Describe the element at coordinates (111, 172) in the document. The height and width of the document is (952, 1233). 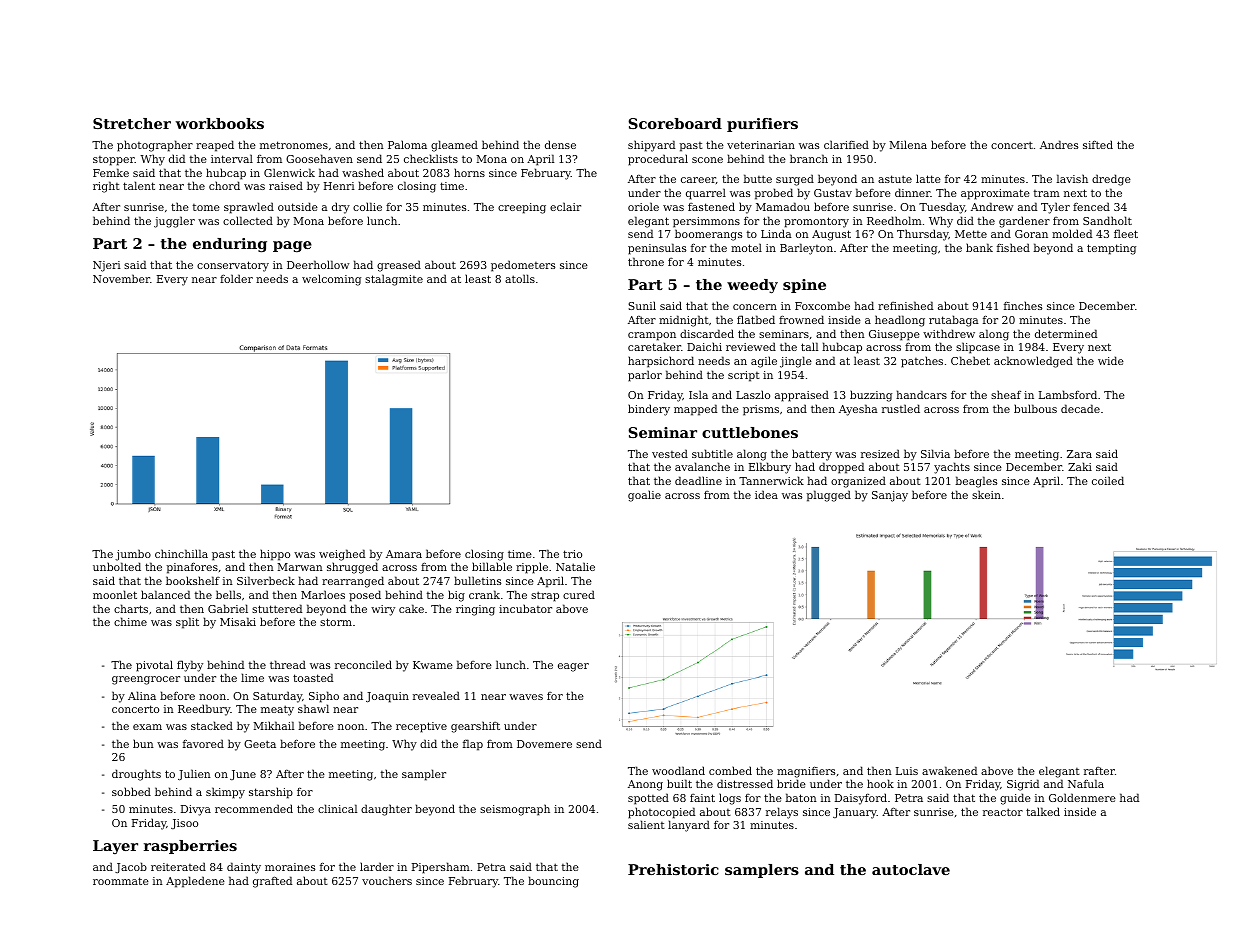
I see `Femke` at that location.
